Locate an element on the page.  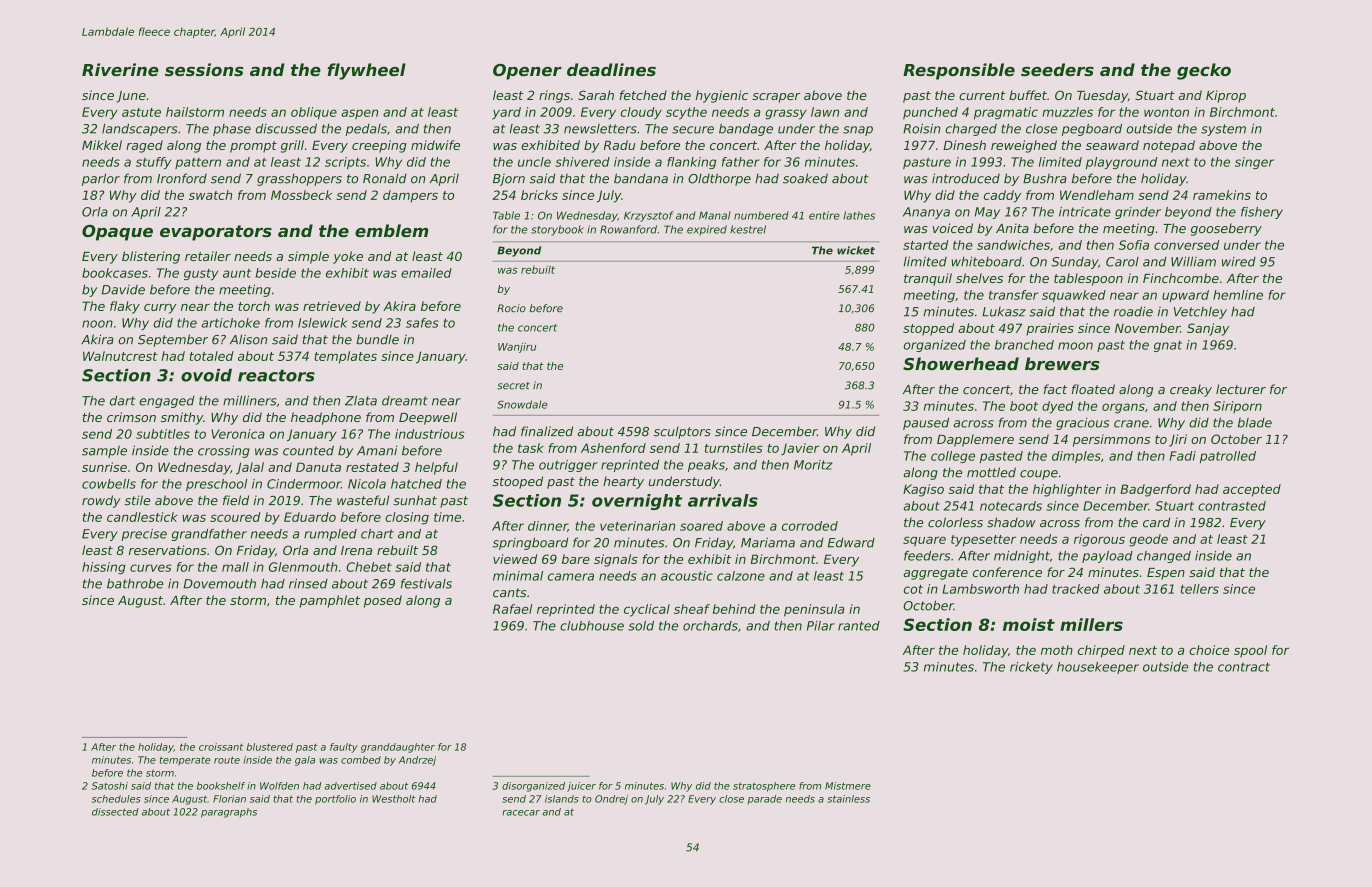
Wanjiru is located at coordinates (517, 348).
